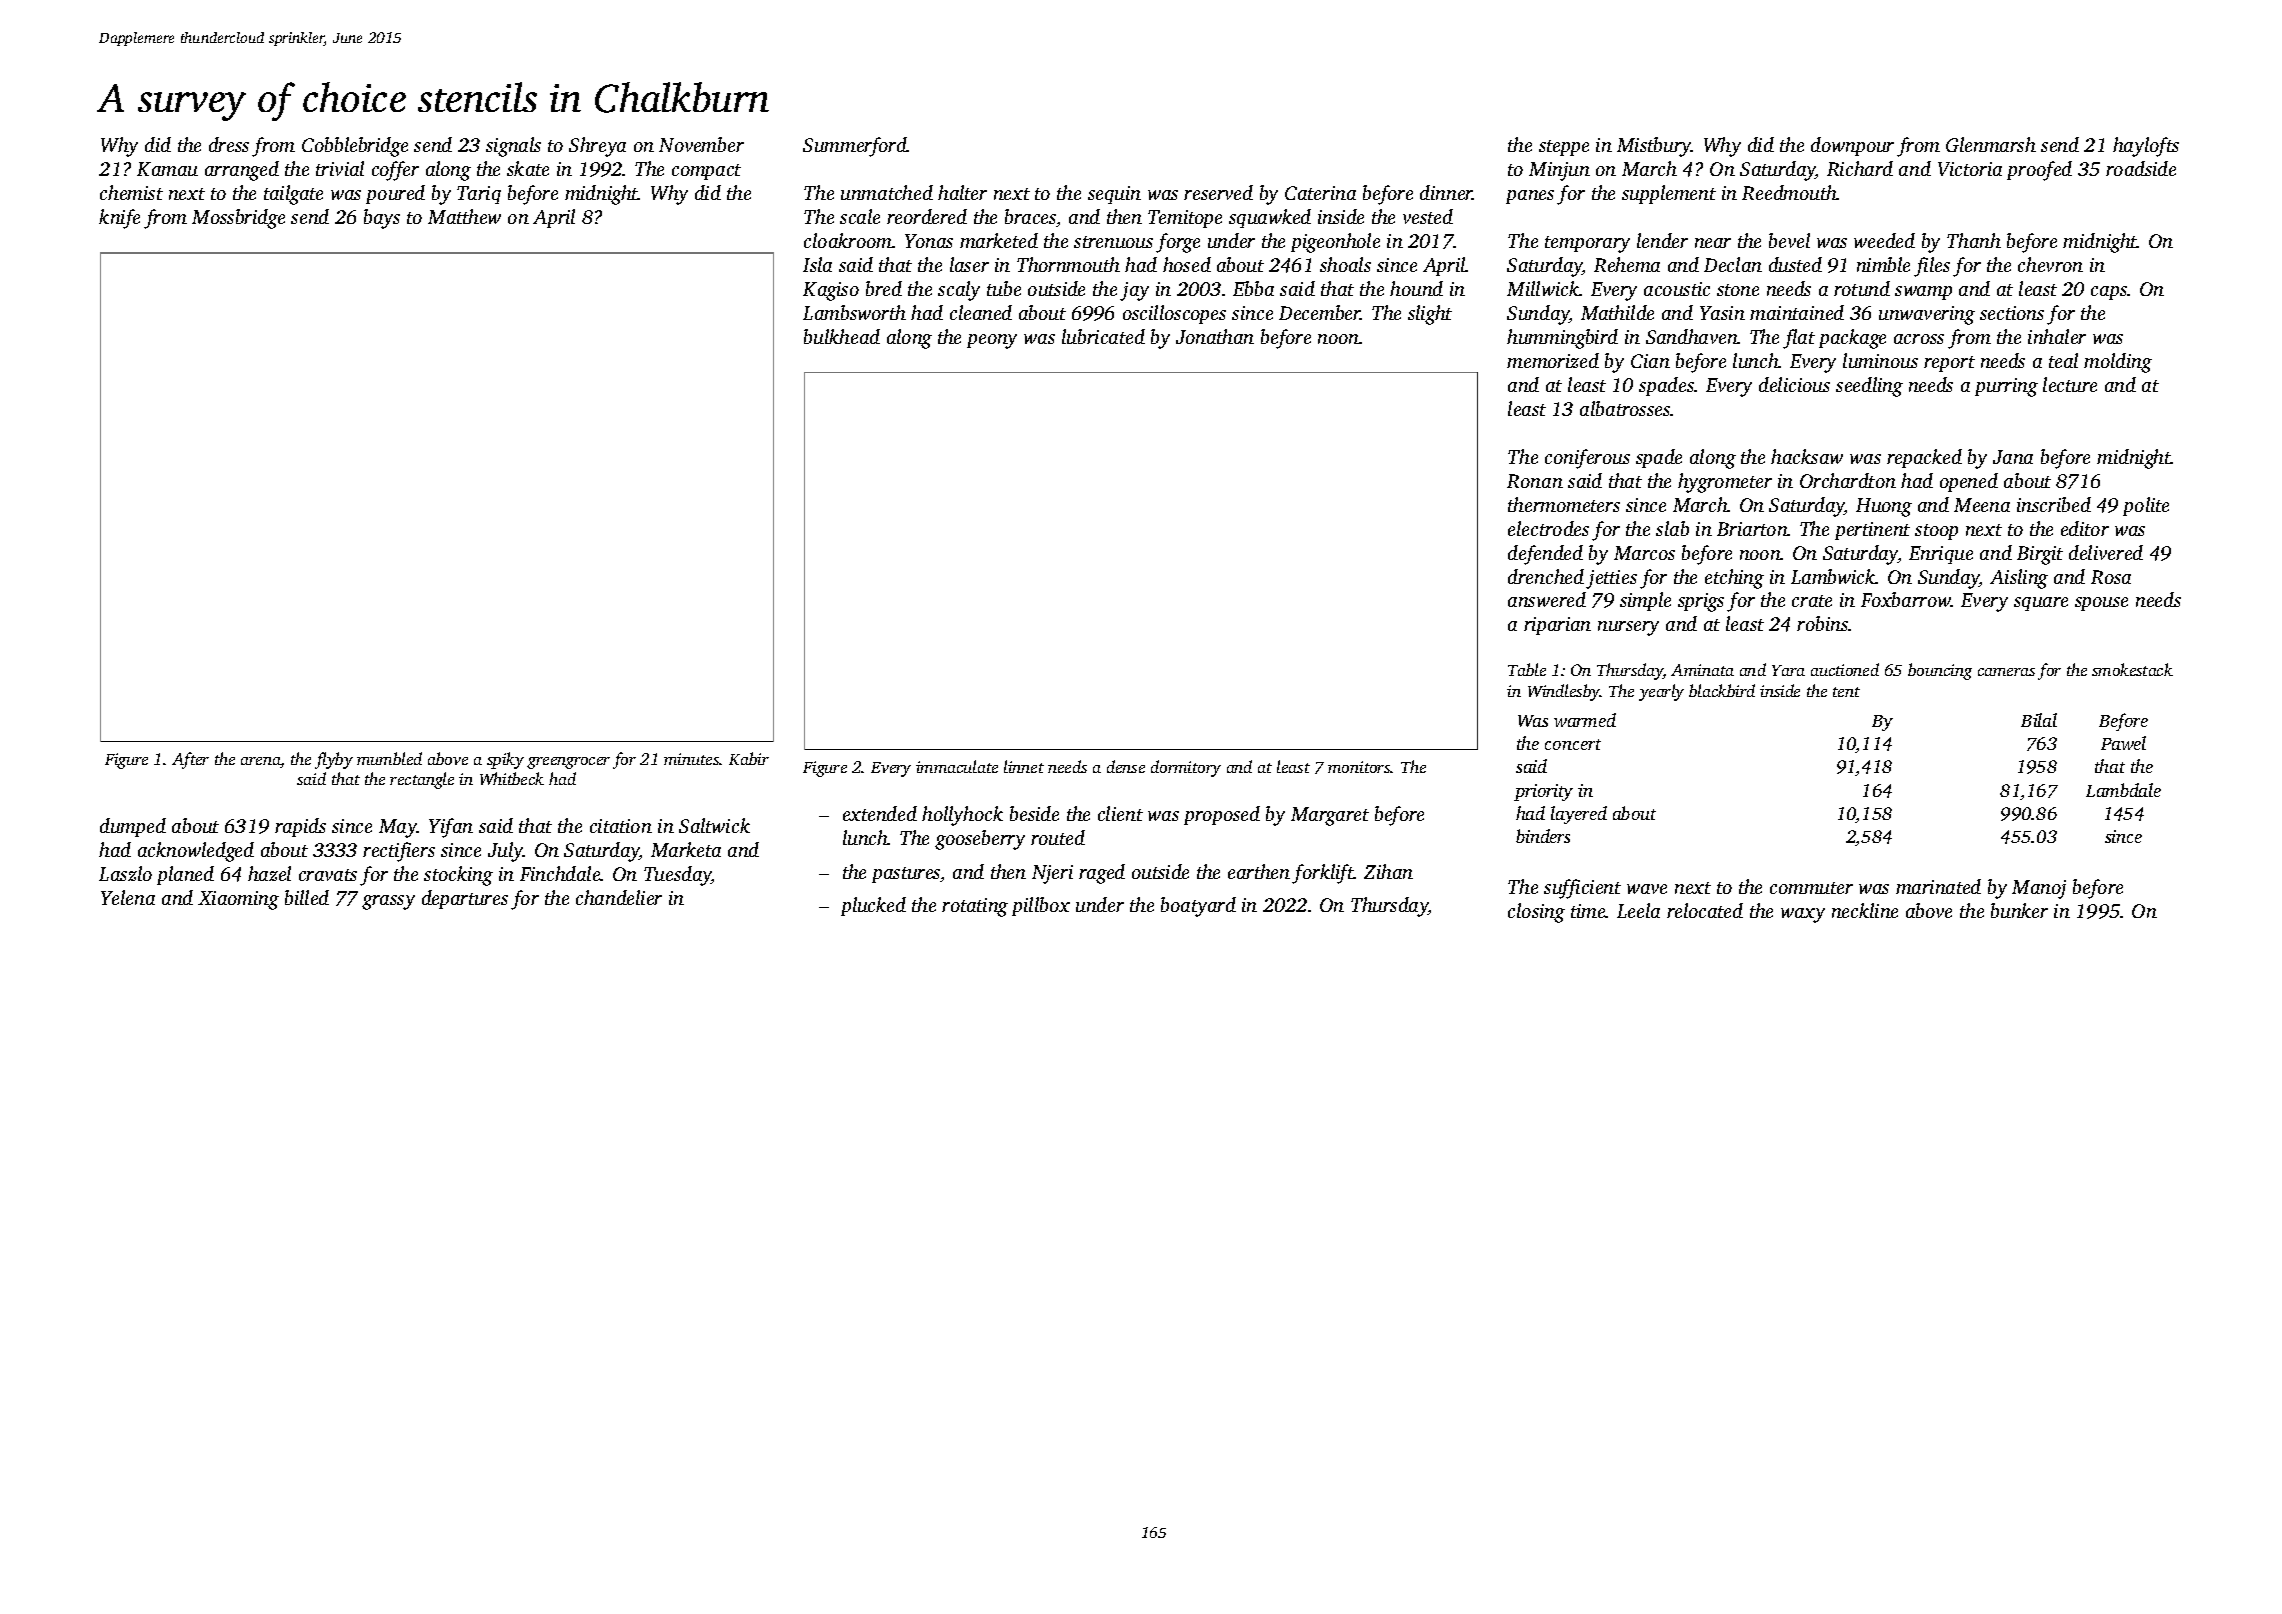 This screenshot has height=1614, width=2282. Describe the element at coordinates (1548, 528) in the screenshot. I see `electrodes` at that location.
